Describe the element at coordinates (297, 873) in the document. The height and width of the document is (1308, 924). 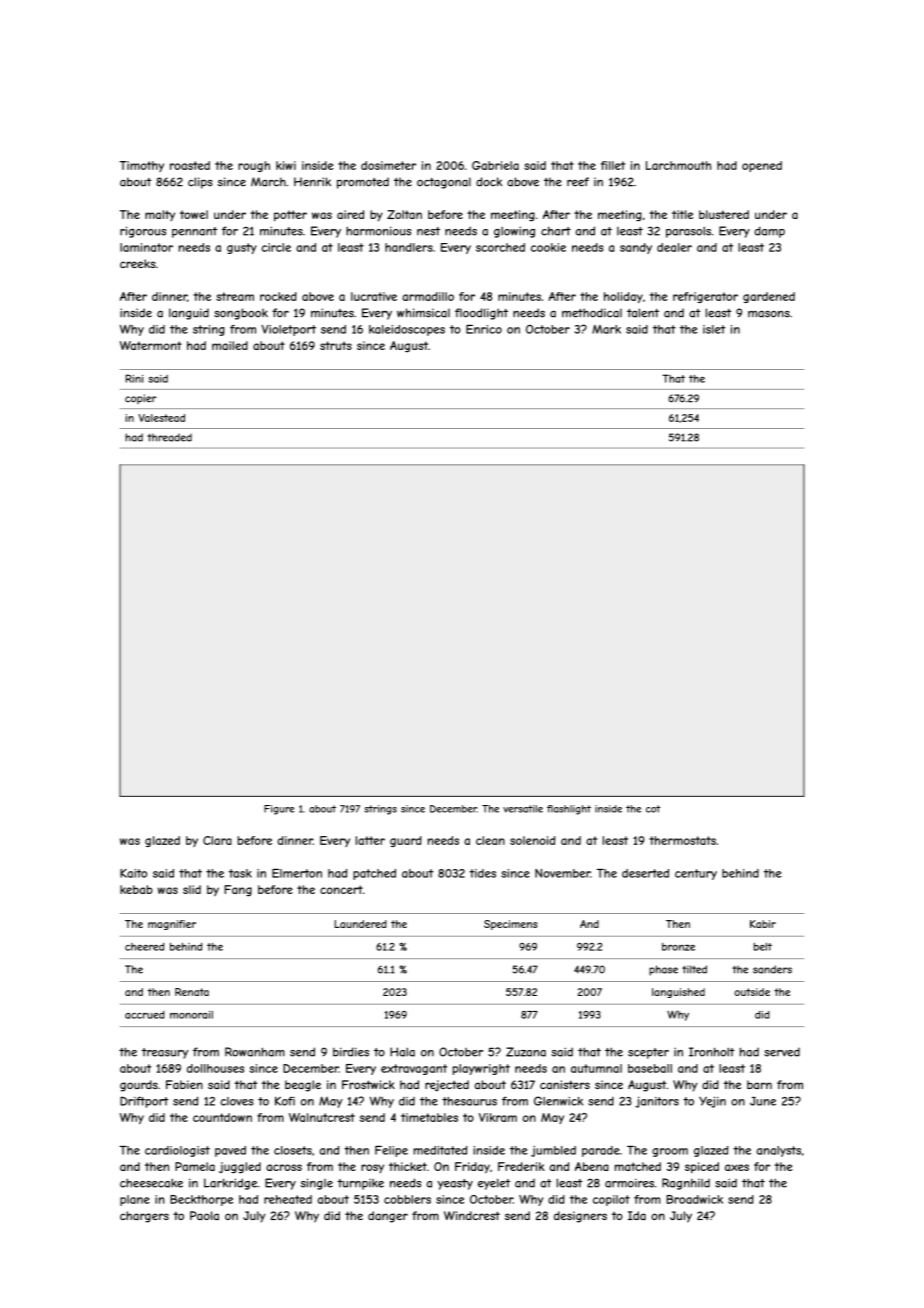
I see `Elmerton` at that location.
